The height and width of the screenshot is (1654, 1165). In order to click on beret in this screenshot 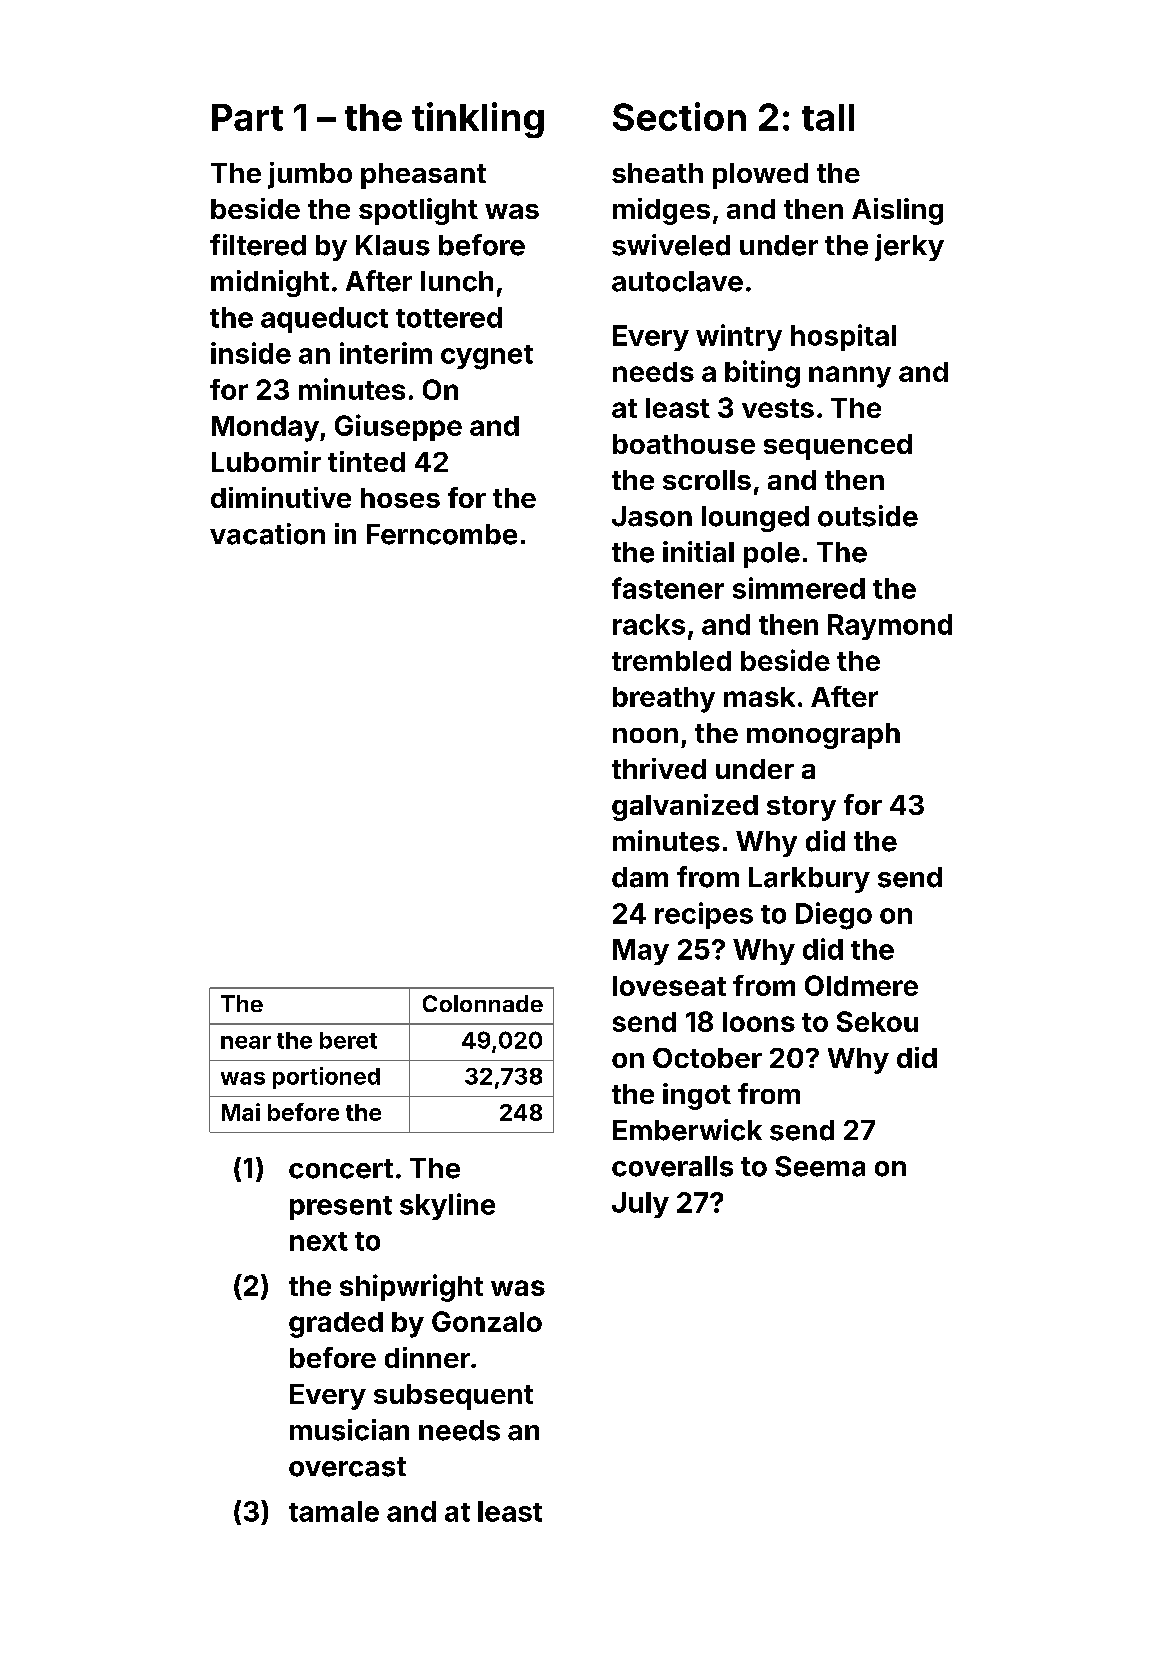, I will do `click(348, 1040)`.
